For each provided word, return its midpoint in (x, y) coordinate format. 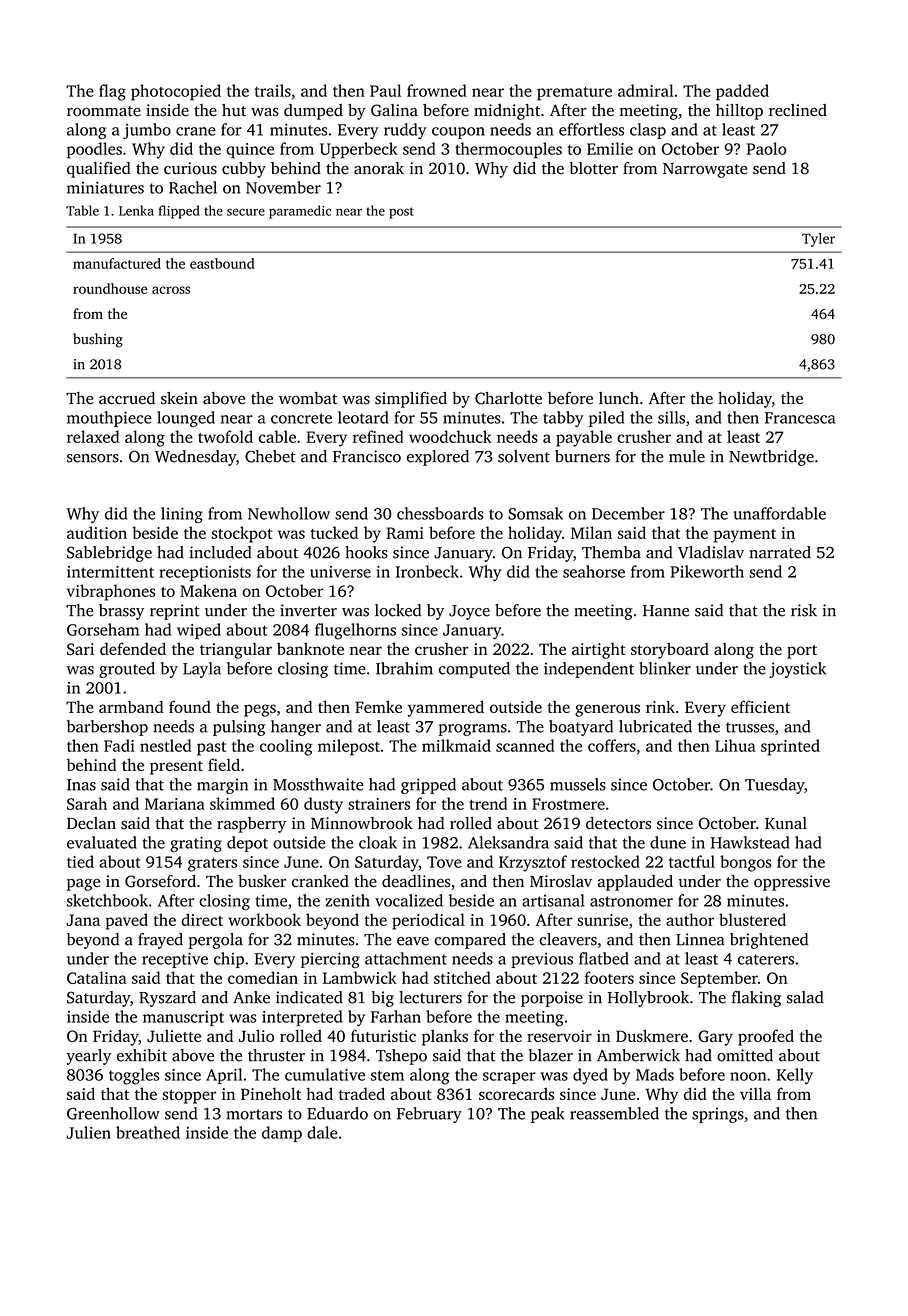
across (171, 290)
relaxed (93, 436)
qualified (99, 170)
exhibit (142, 1055)
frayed (160, 941)
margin (222, 786)
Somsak (535, 513)
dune (668, 842)
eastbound (222, 263)
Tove (444, 862)
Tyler (818, 240)
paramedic (300, 212)
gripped (428, 786)
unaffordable (780, 513)
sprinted (790, 747)
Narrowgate (705, 170)
